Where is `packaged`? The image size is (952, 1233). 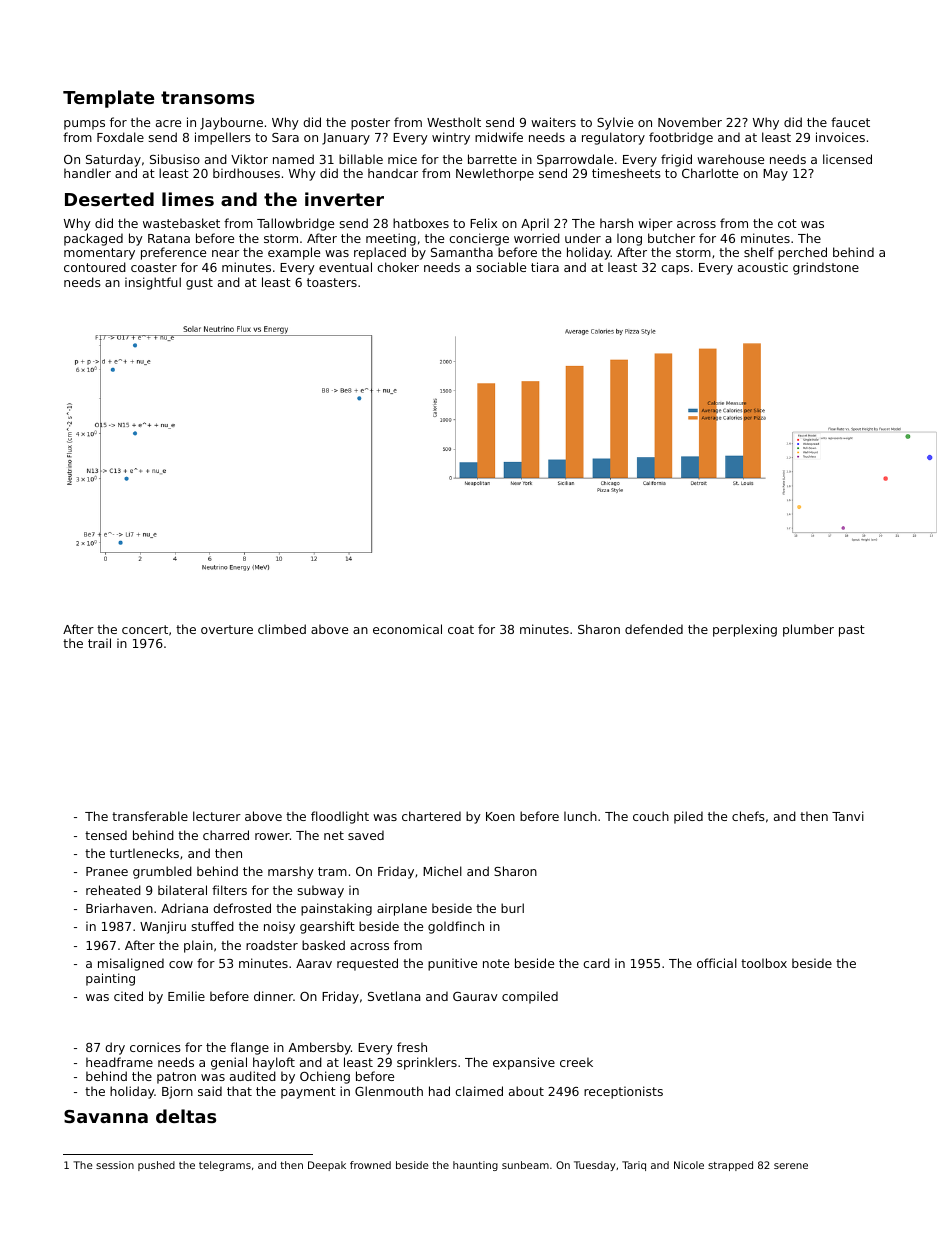 packaged is located at coordinates (93, 239).
